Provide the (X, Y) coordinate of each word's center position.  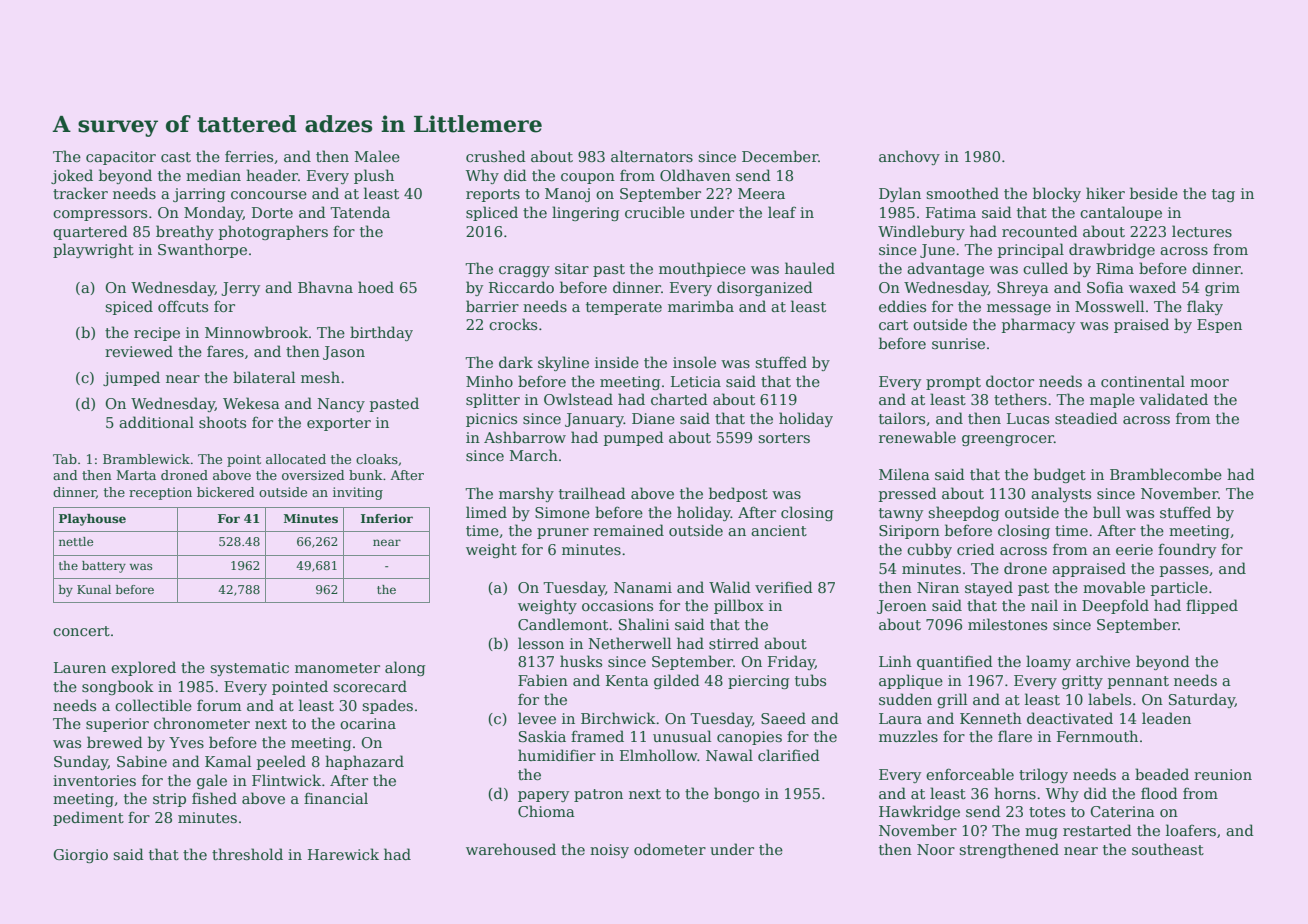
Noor (936, 849)
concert (81, 631)
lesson (541, 643)
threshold (247, 854)
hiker (1105, 193)
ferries (249, 156)
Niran (938, 587)
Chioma (546, 811)
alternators (652, 156)
